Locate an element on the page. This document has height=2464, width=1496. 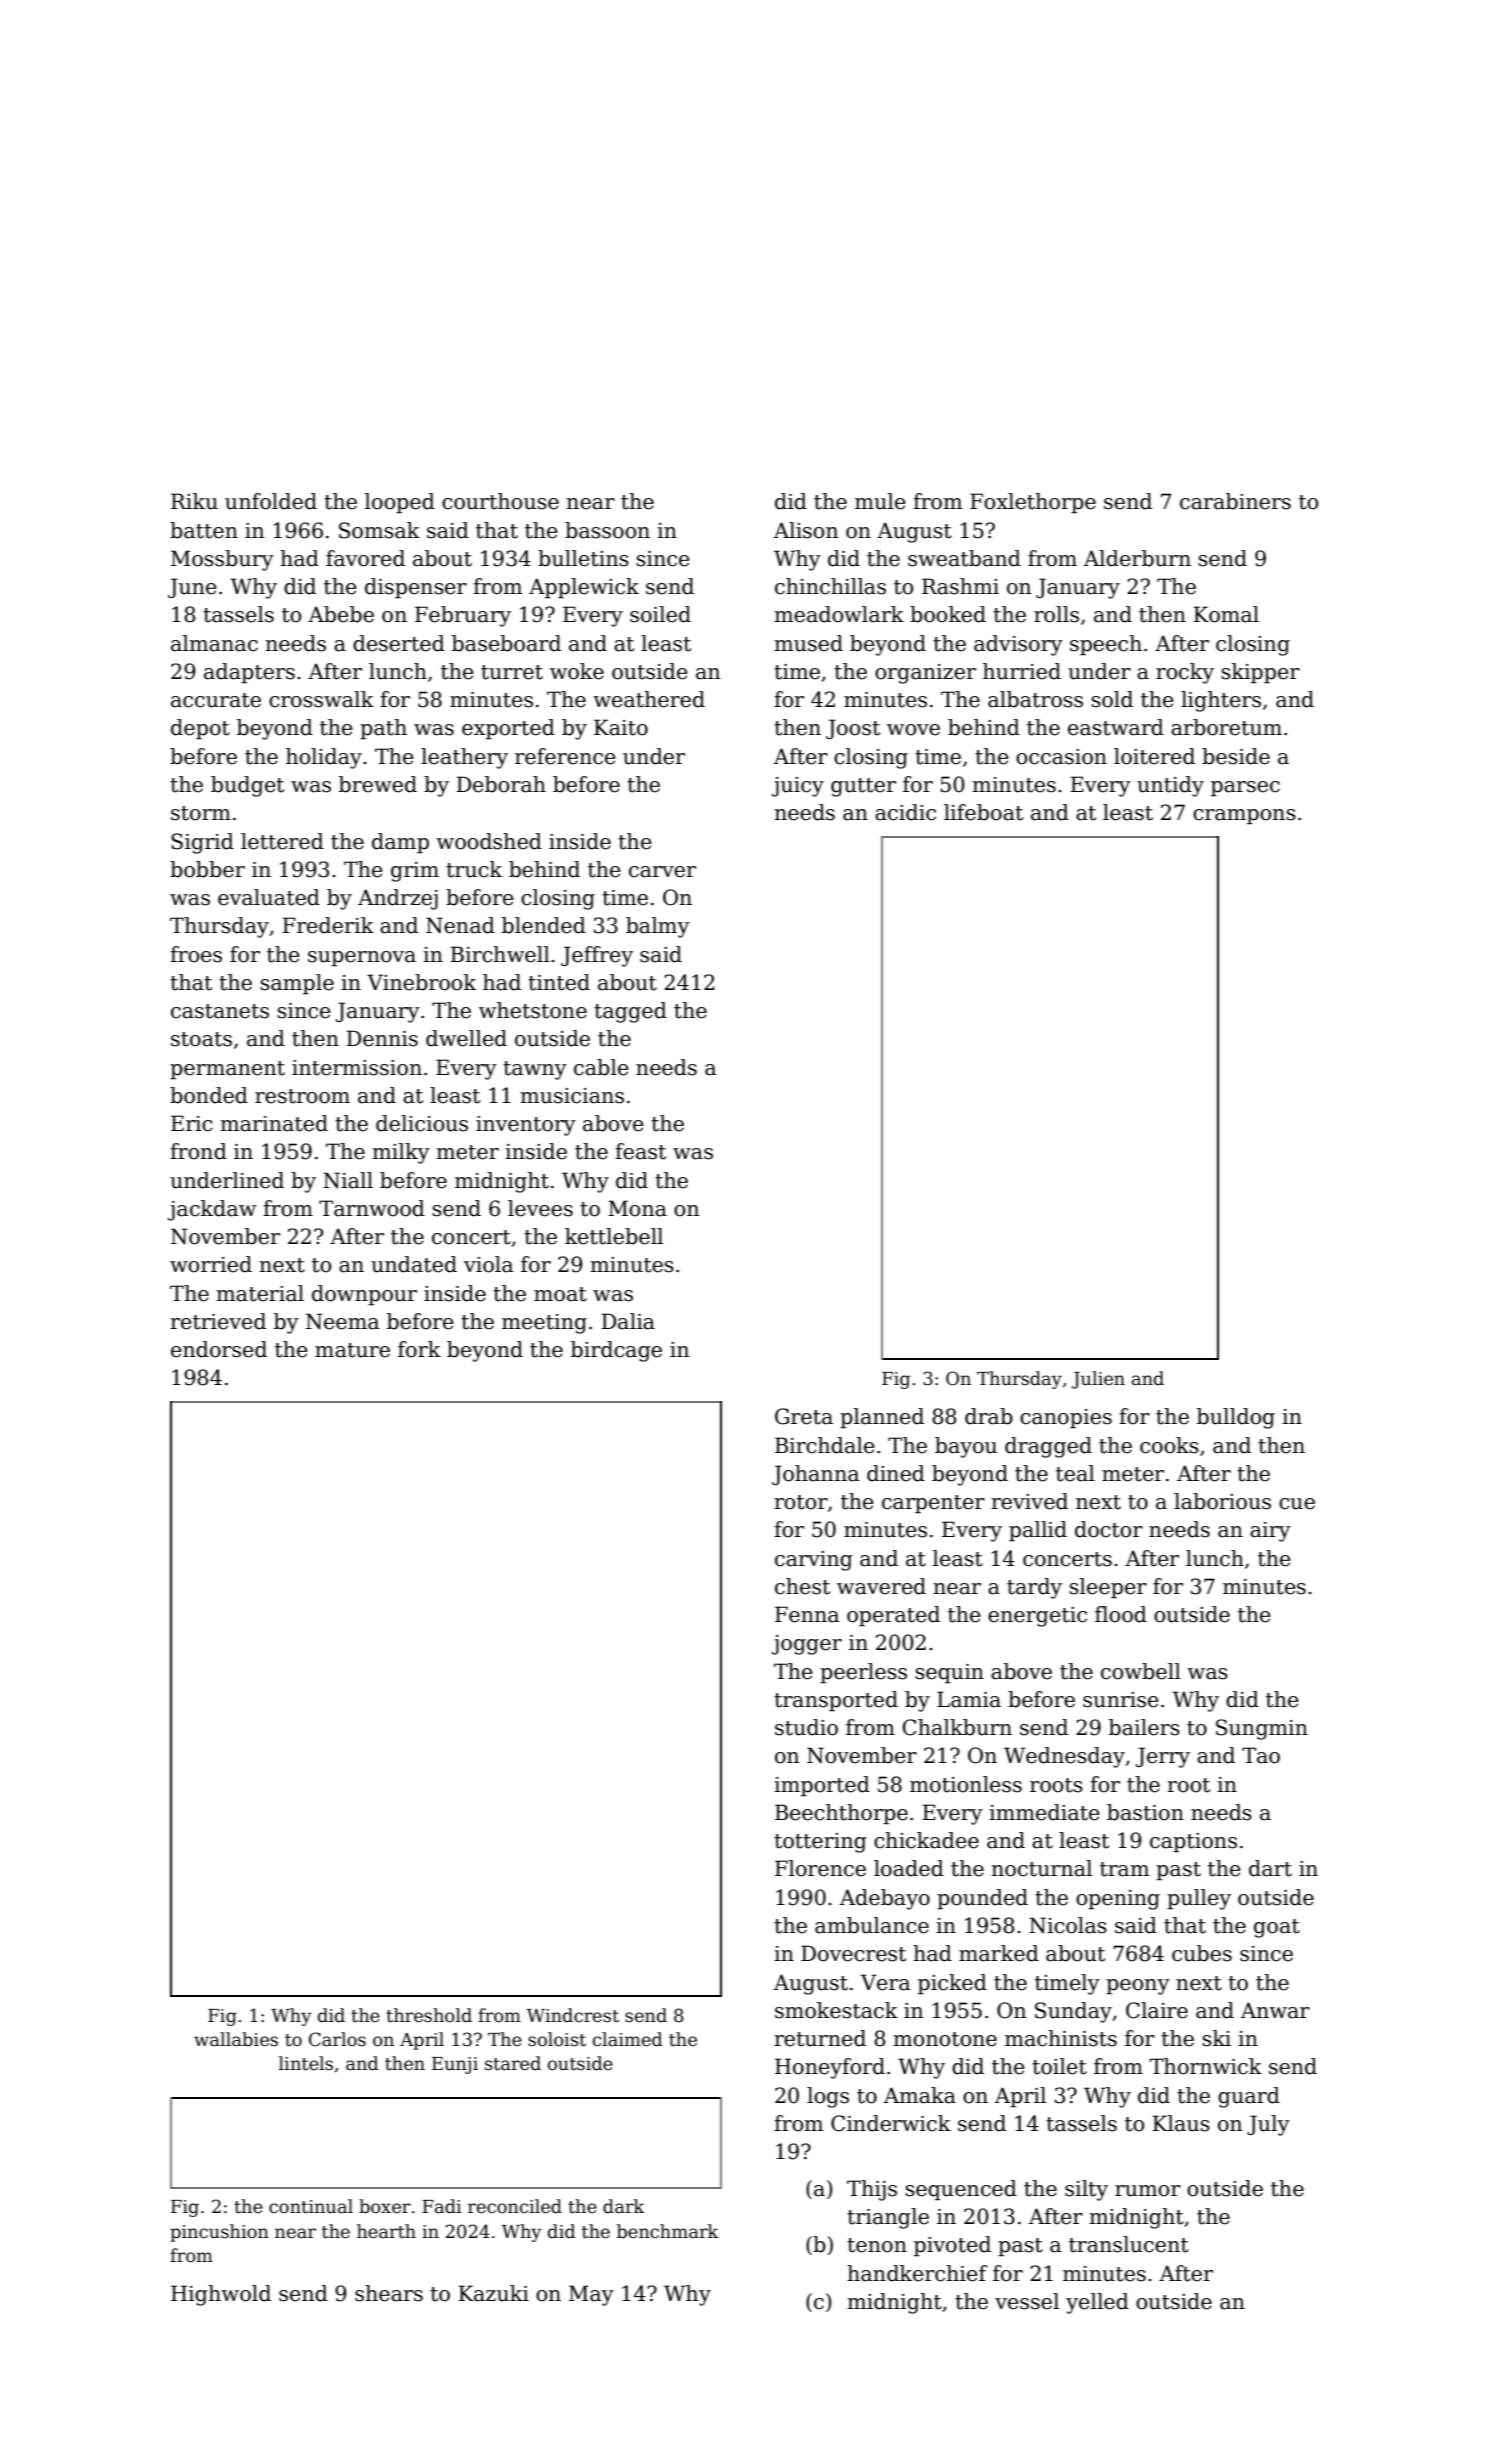
Julien is located at coordinates (1098, 1380).
